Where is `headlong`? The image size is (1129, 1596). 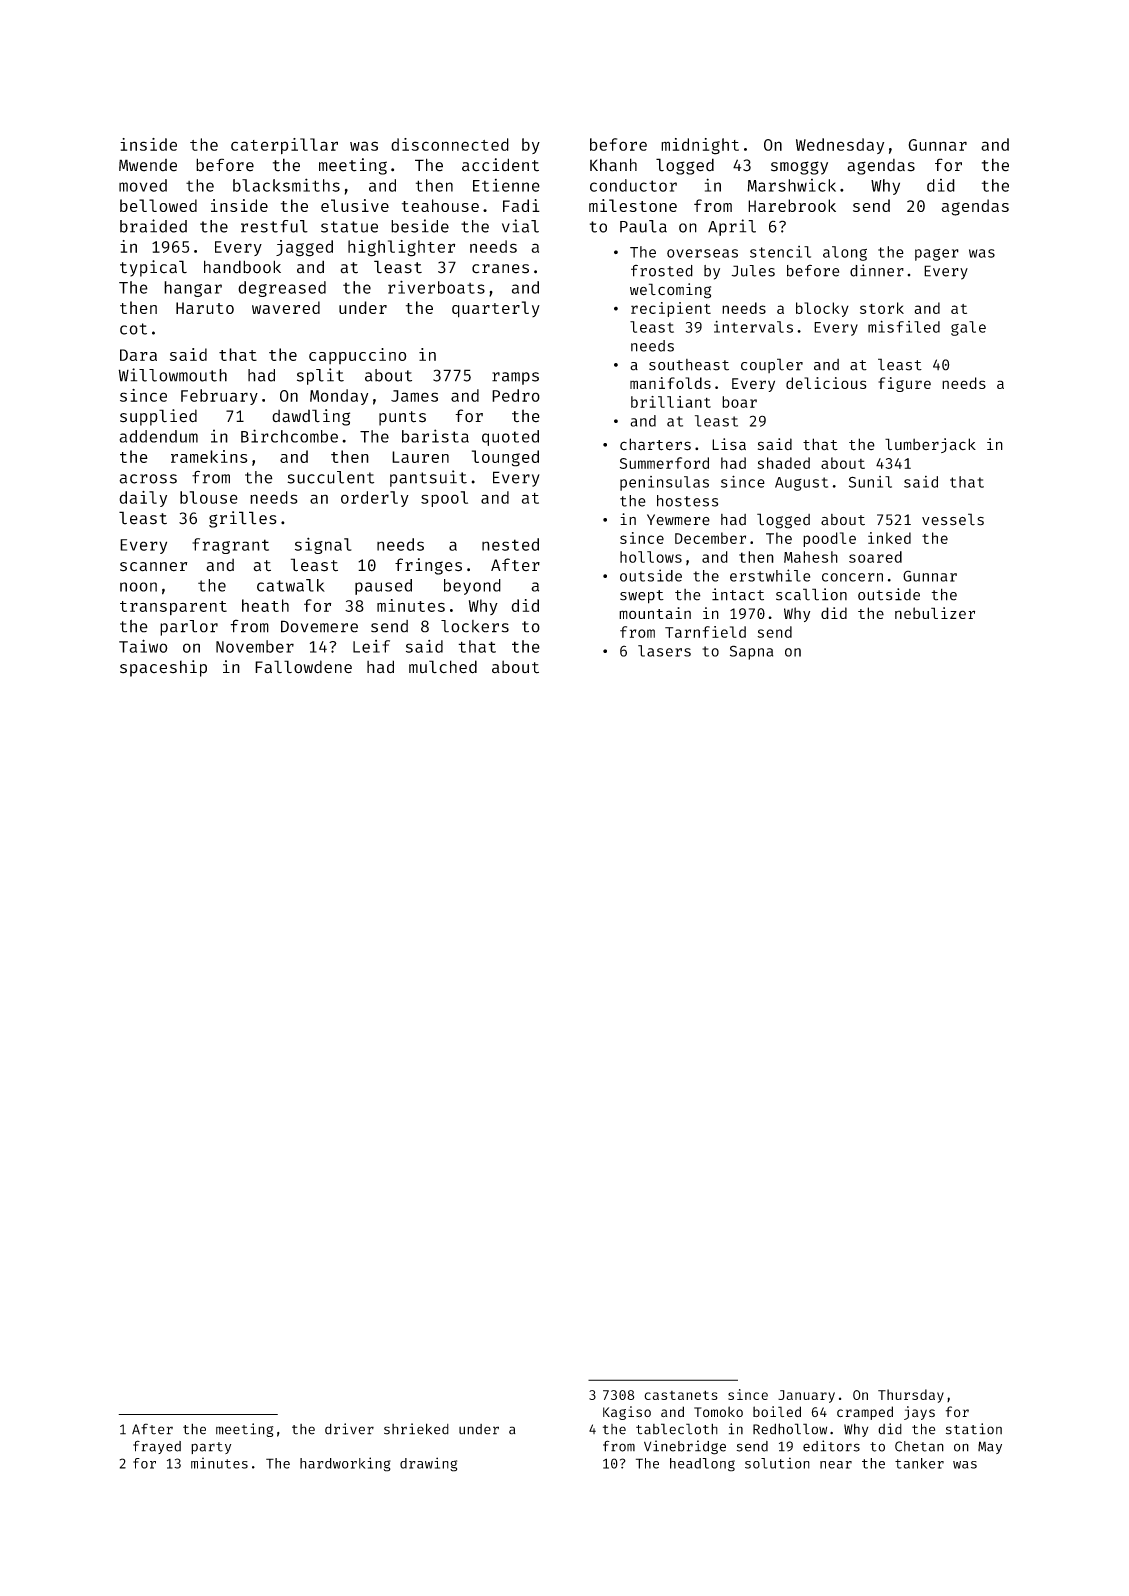 headlong is located at coordinates (702, 1465).
